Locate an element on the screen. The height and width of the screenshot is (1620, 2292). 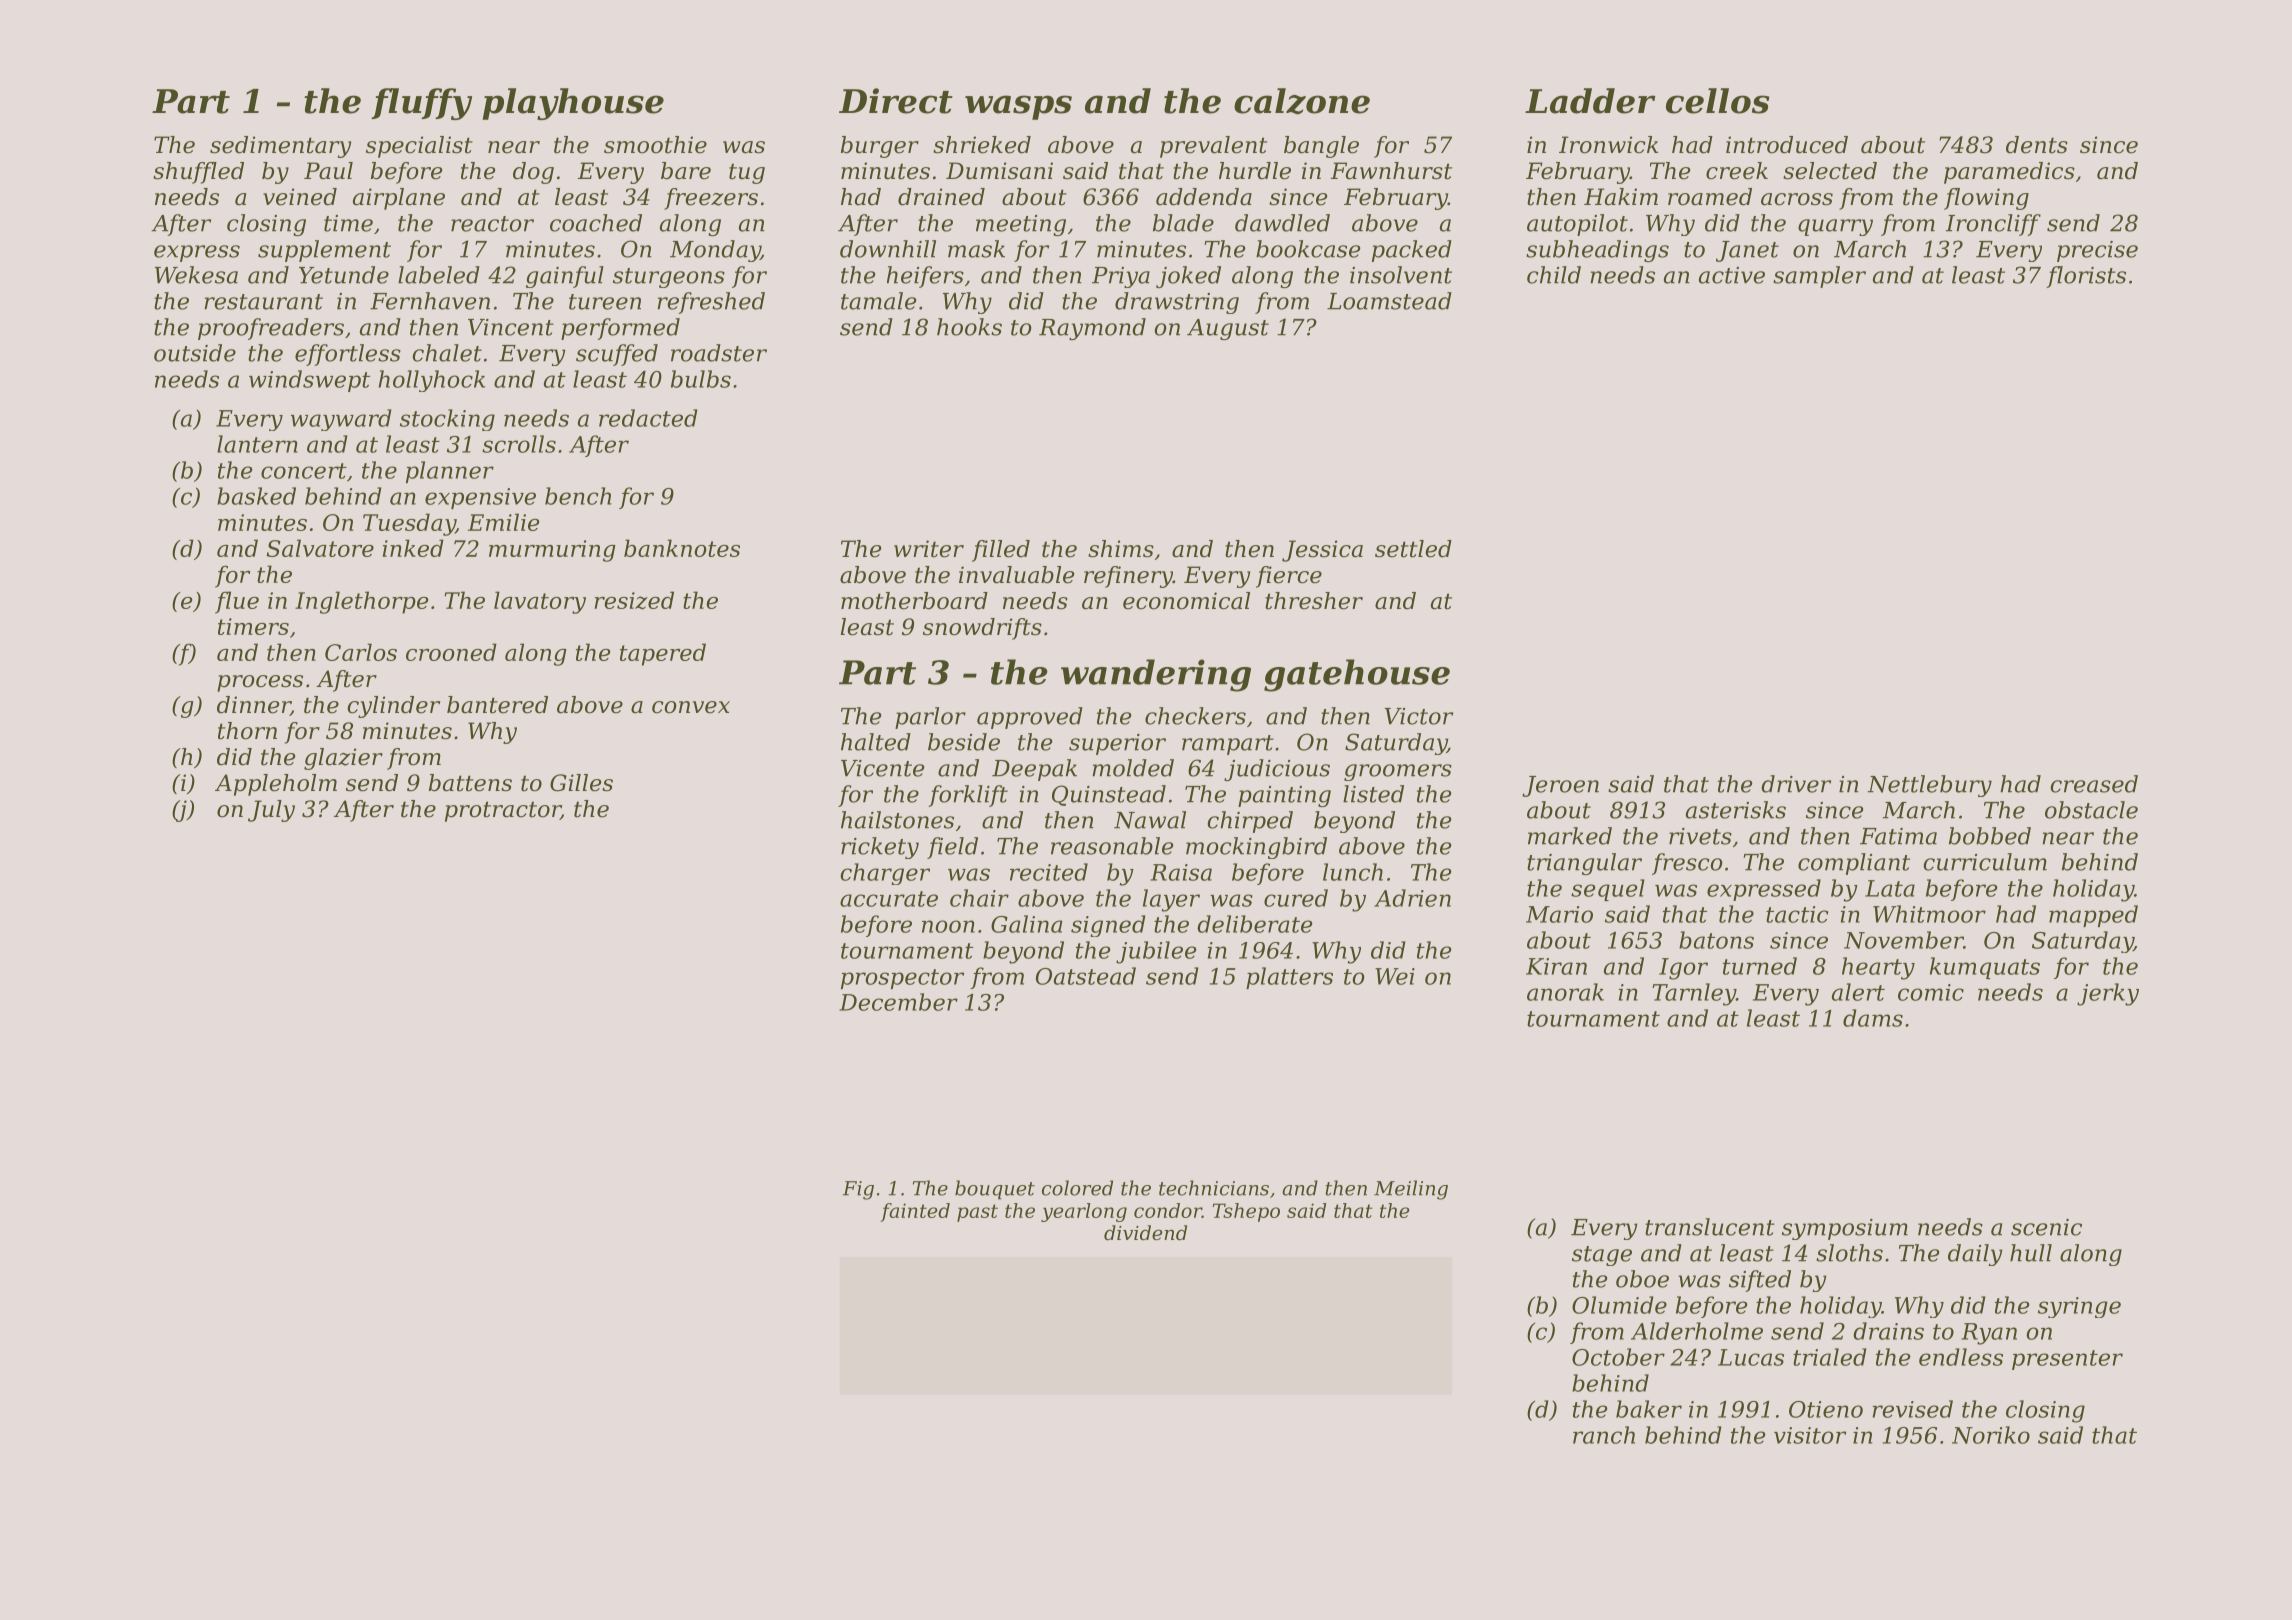
colored is located at coordinates (1077, 1188).
